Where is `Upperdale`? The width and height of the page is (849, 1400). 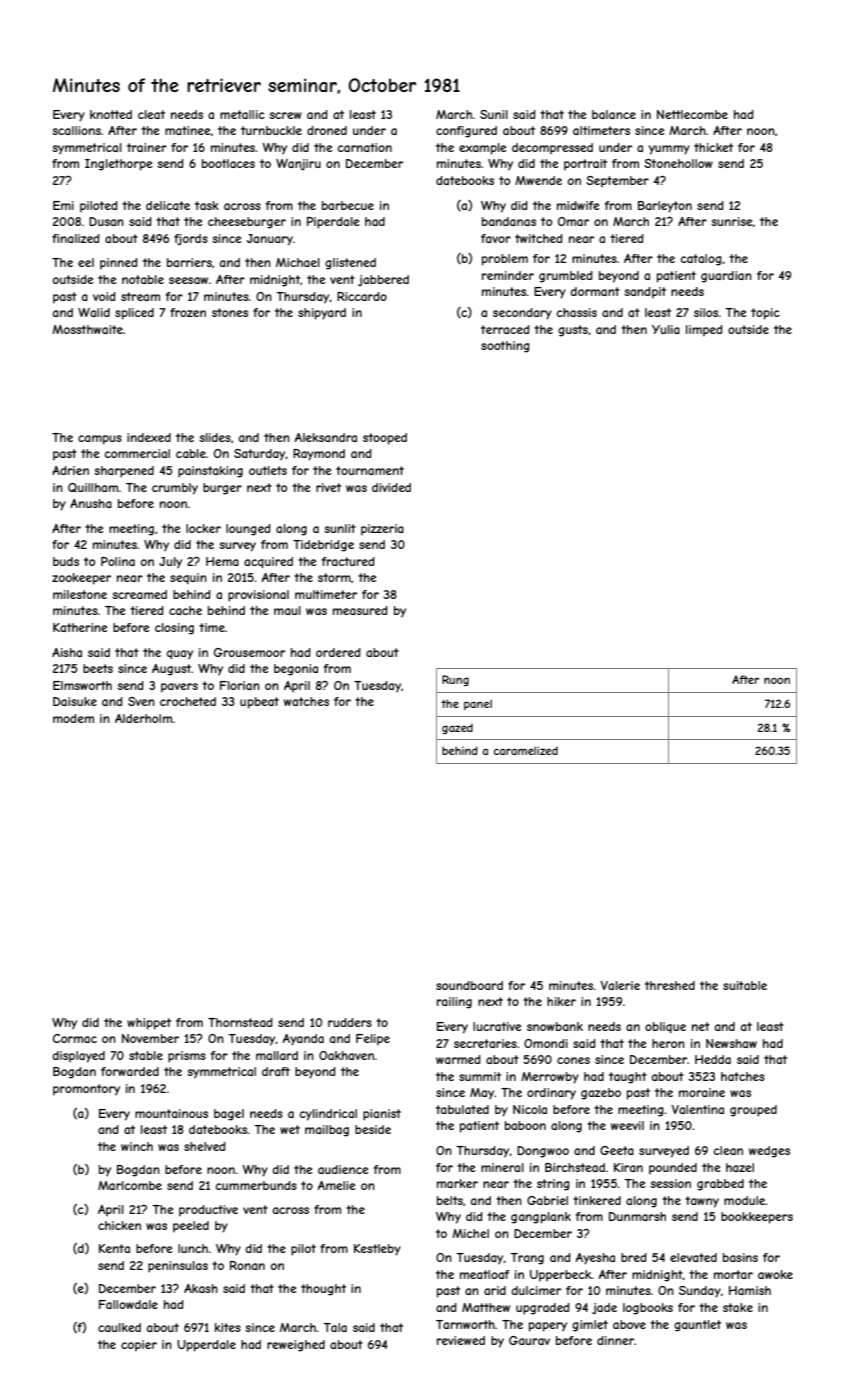
Upperdale is located at coordinates (206, 1346).
